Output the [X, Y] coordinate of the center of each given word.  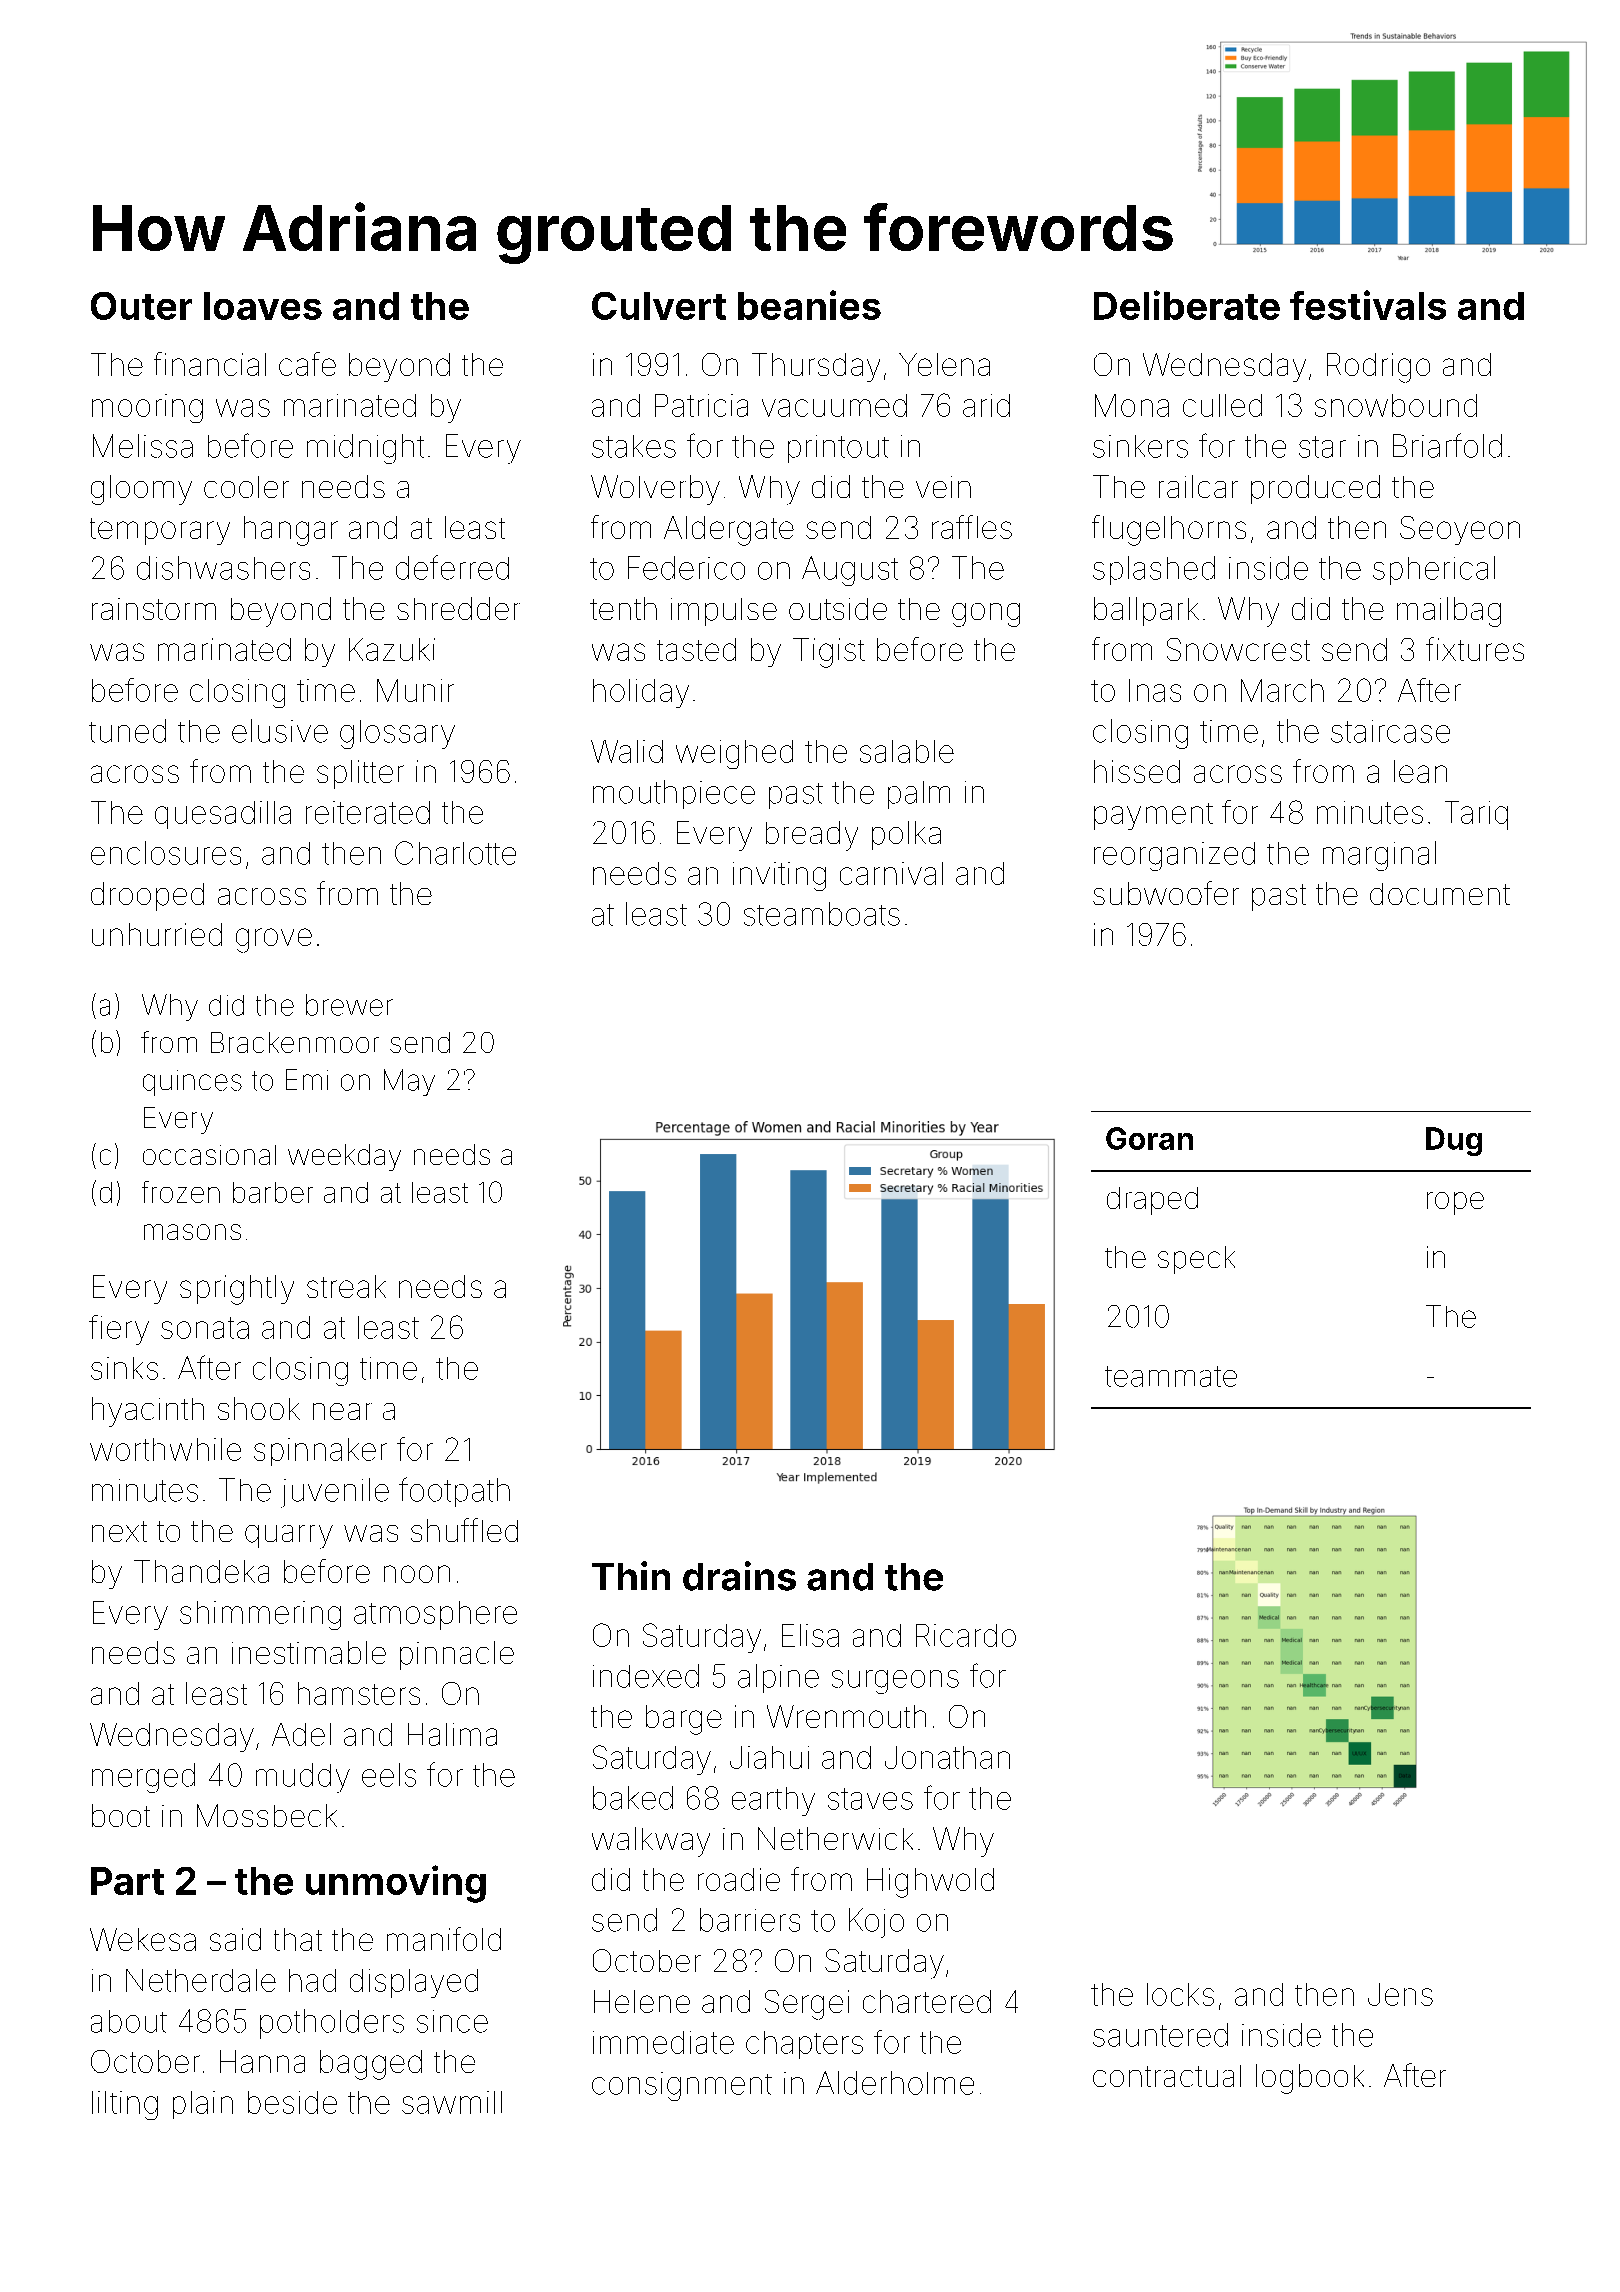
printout [838, 449]
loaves [263, 306]
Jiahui [769, 1757]
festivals [1368, 305]
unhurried [157, 934]
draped [1152, 1201]
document [1440, 894]
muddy [303, 1778]
